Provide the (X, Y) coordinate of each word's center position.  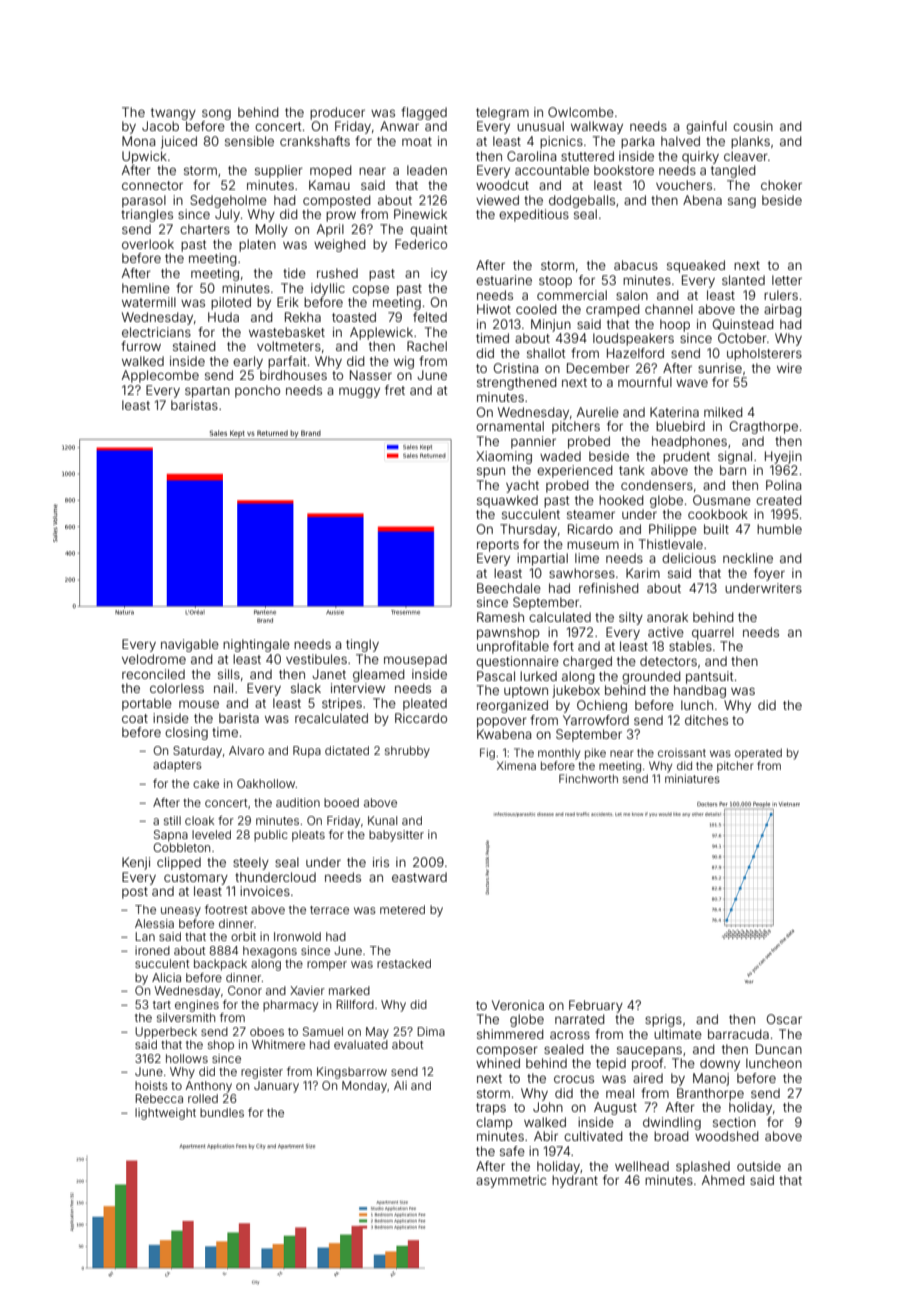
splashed (703, 1167)
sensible (249, 141)
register (262, 1073)
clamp (494, 1123)
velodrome (154, 659)
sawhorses (582, 573)
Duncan (779, 1049)
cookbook (718, 514)
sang (742, 202)
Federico (421, 244)
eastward (419, 877)
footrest (226, 909)
